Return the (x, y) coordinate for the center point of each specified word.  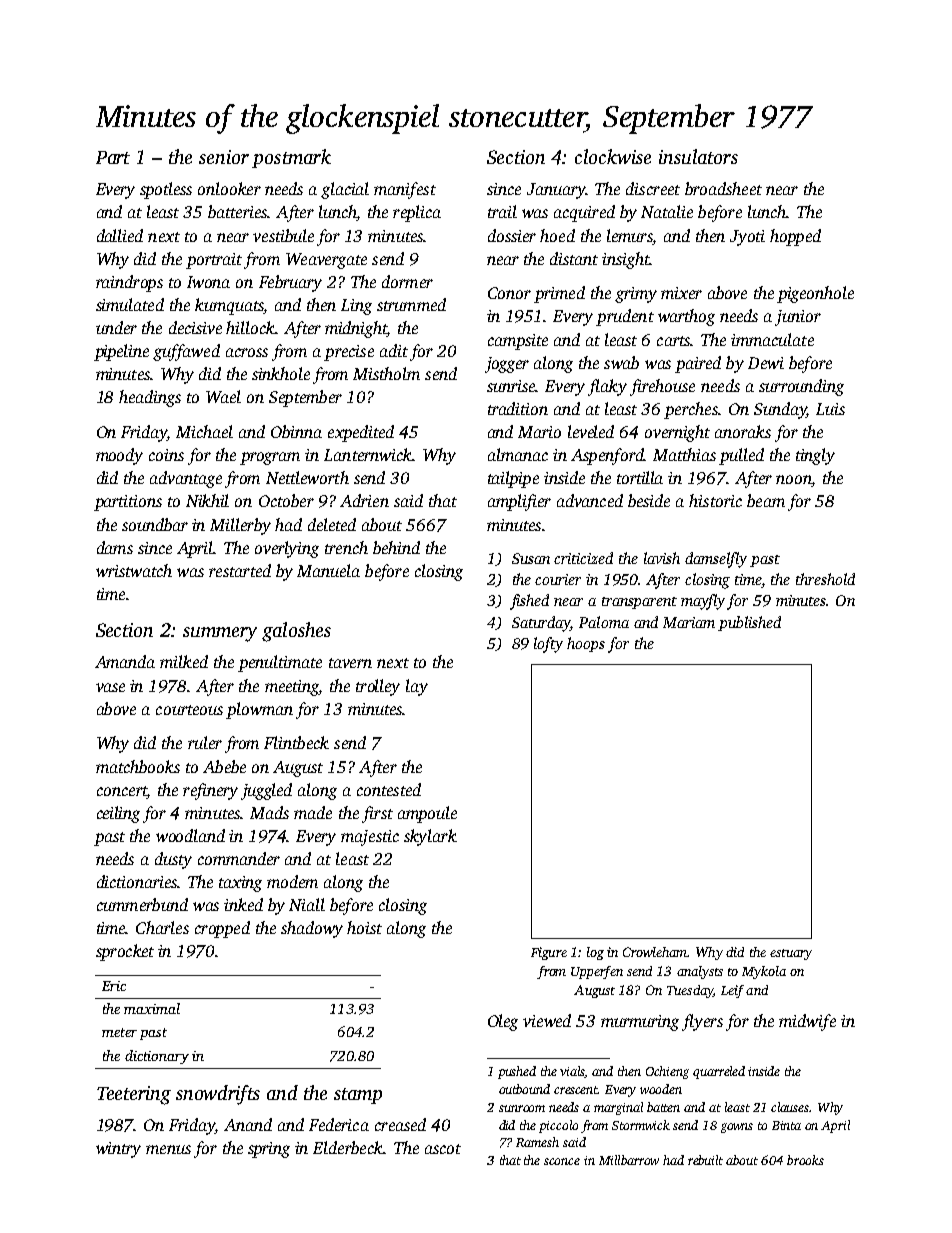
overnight (677, 433)
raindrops (129, 283)
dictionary (157, 1057)
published (749, 623)
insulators (698, 156)
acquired (584, 213)
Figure (549, 953)
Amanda (125, 661)
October (286, 500)
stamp (358, 1096)
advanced (590, 500)
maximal (152, 1008)
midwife (807, 1022)
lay (417, 687)
